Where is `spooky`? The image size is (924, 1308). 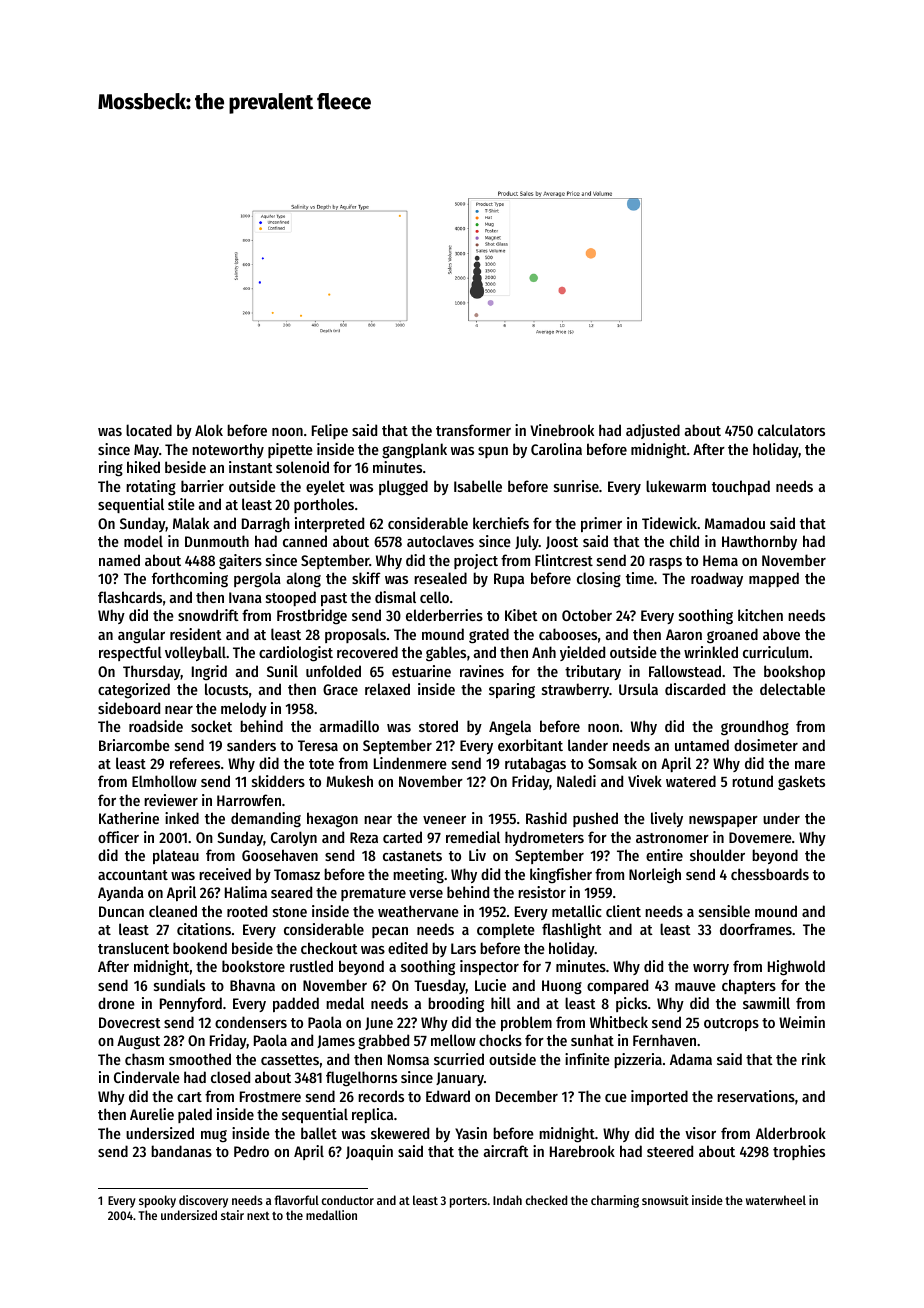 spooky is located at coordinates (157, 1201).
